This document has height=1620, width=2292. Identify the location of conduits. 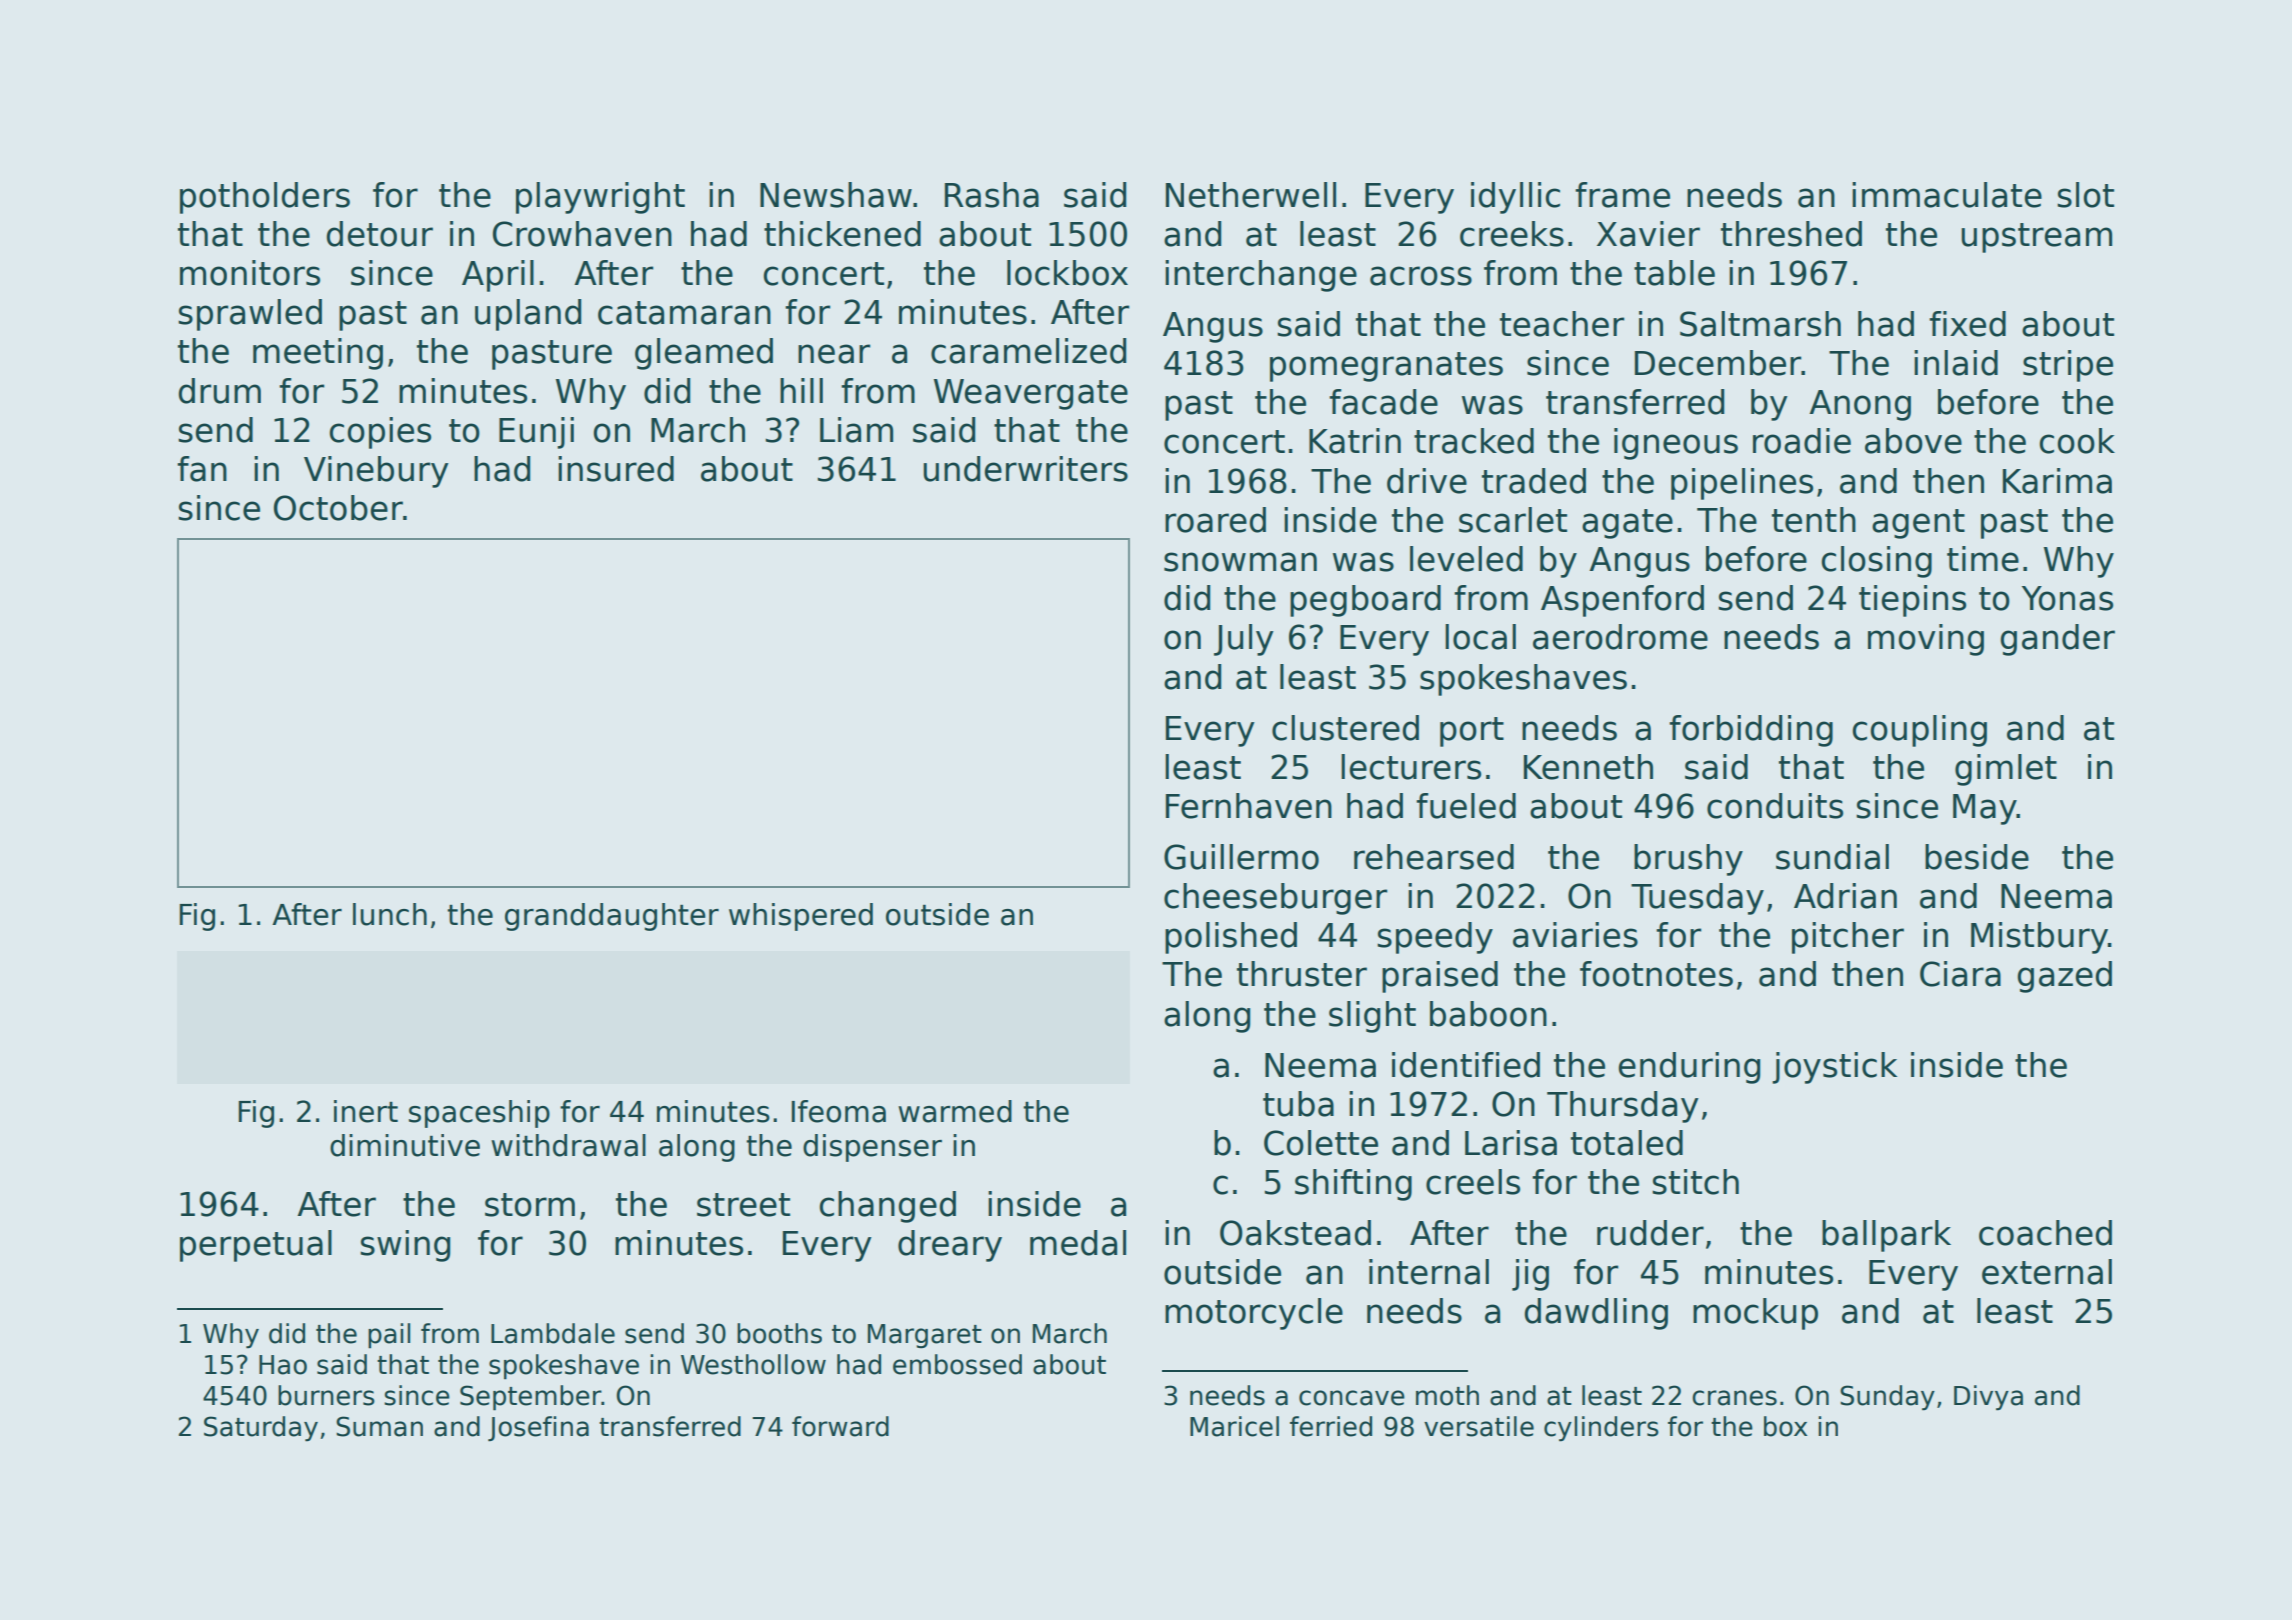
(1775, 806).
